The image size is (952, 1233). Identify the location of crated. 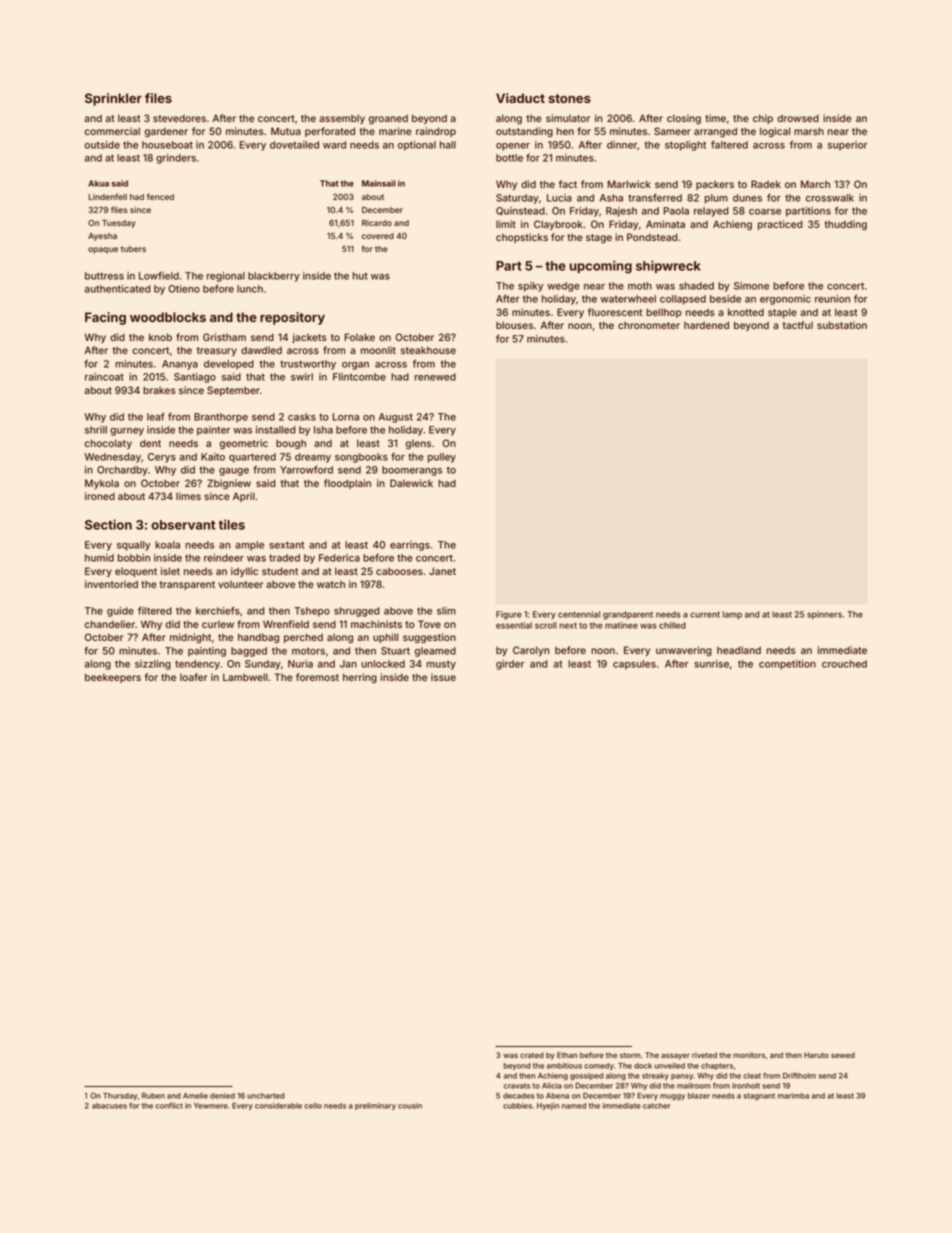
(532, 1055).
